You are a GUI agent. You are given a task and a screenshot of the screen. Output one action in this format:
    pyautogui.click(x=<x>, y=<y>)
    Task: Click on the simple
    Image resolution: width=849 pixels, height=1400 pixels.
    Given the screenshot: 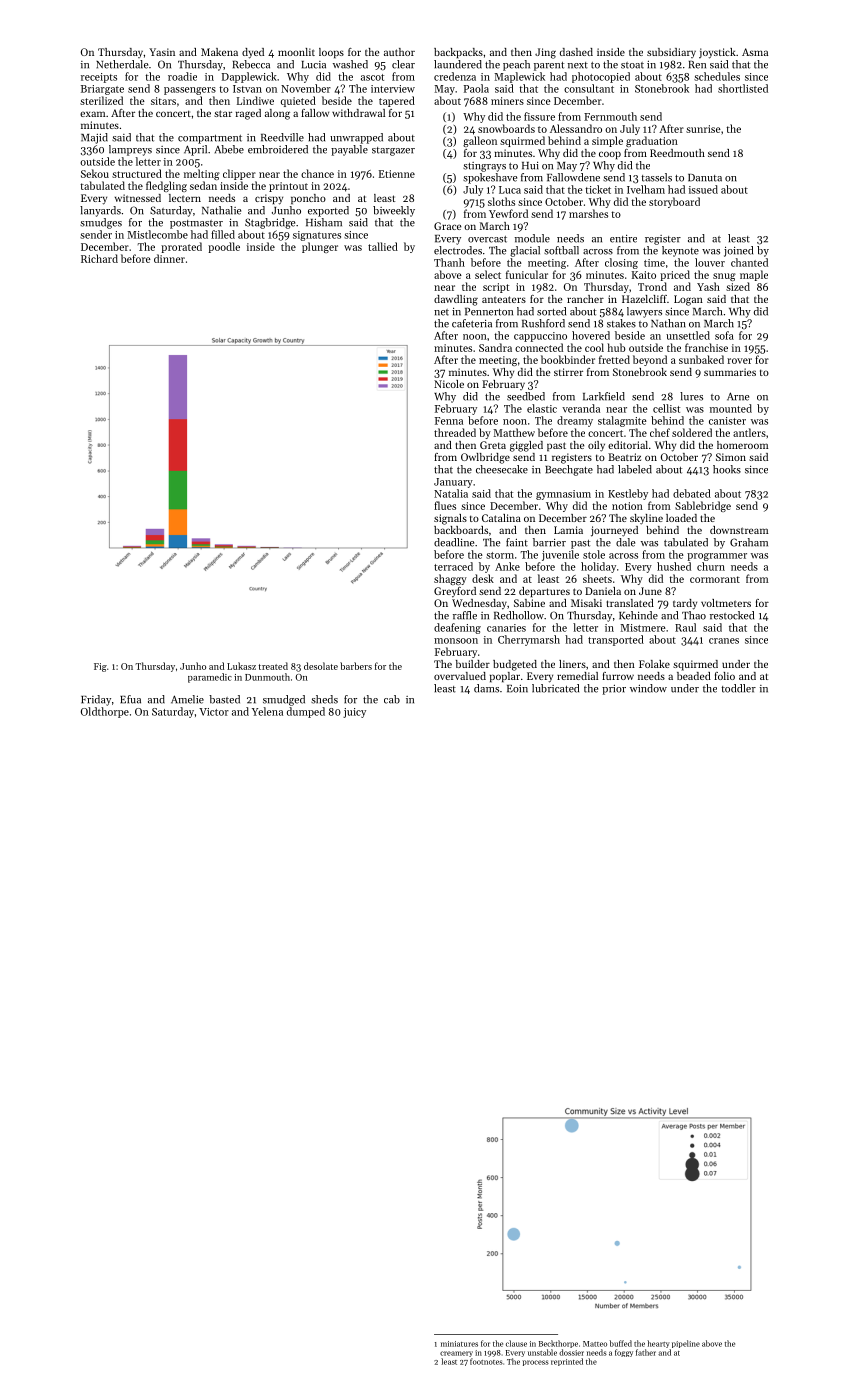 What is the action you would take?
    pyautogui.click(x=607, y=141)
